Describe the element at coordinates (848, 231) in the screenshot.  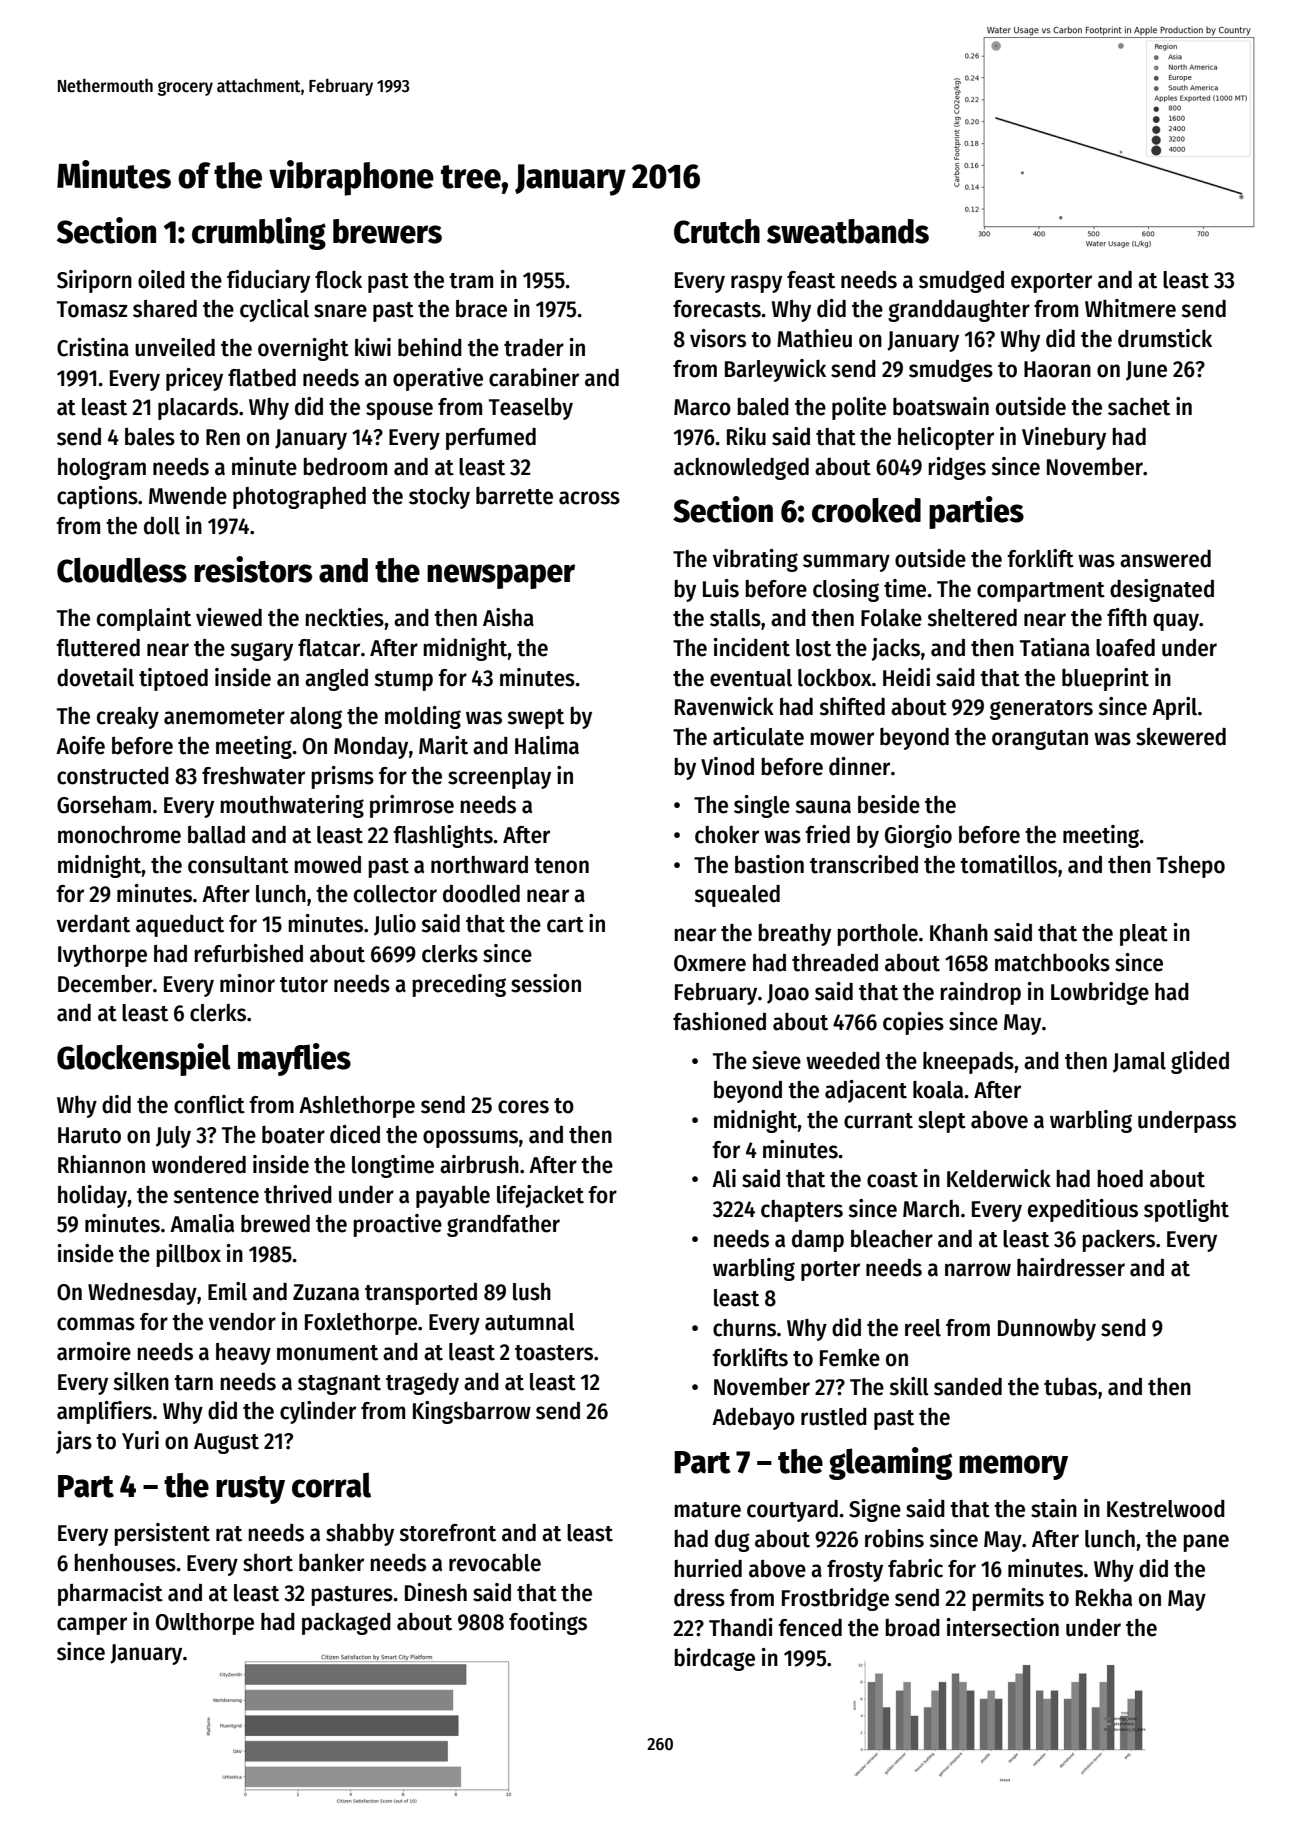
I see `sweatbands` at that location.
